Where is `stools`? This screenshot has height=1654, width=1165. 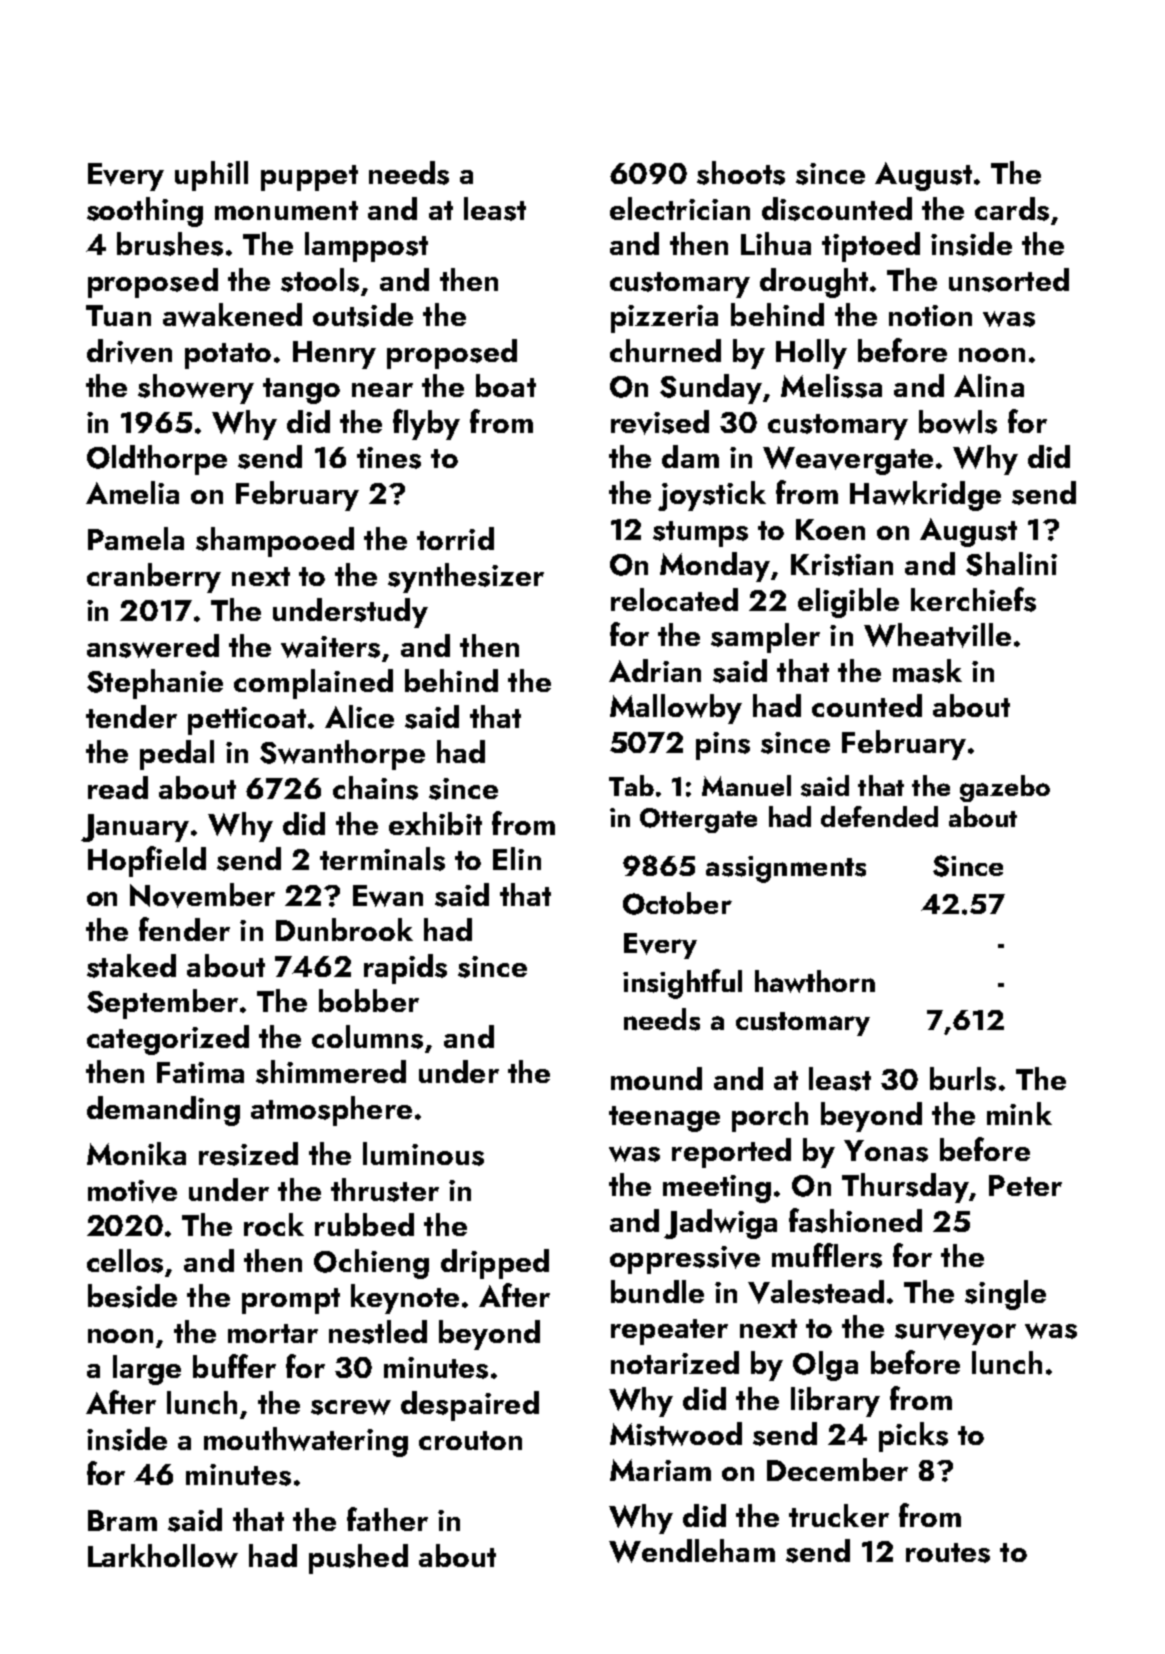 stools is located at coordinates (320, 280).
